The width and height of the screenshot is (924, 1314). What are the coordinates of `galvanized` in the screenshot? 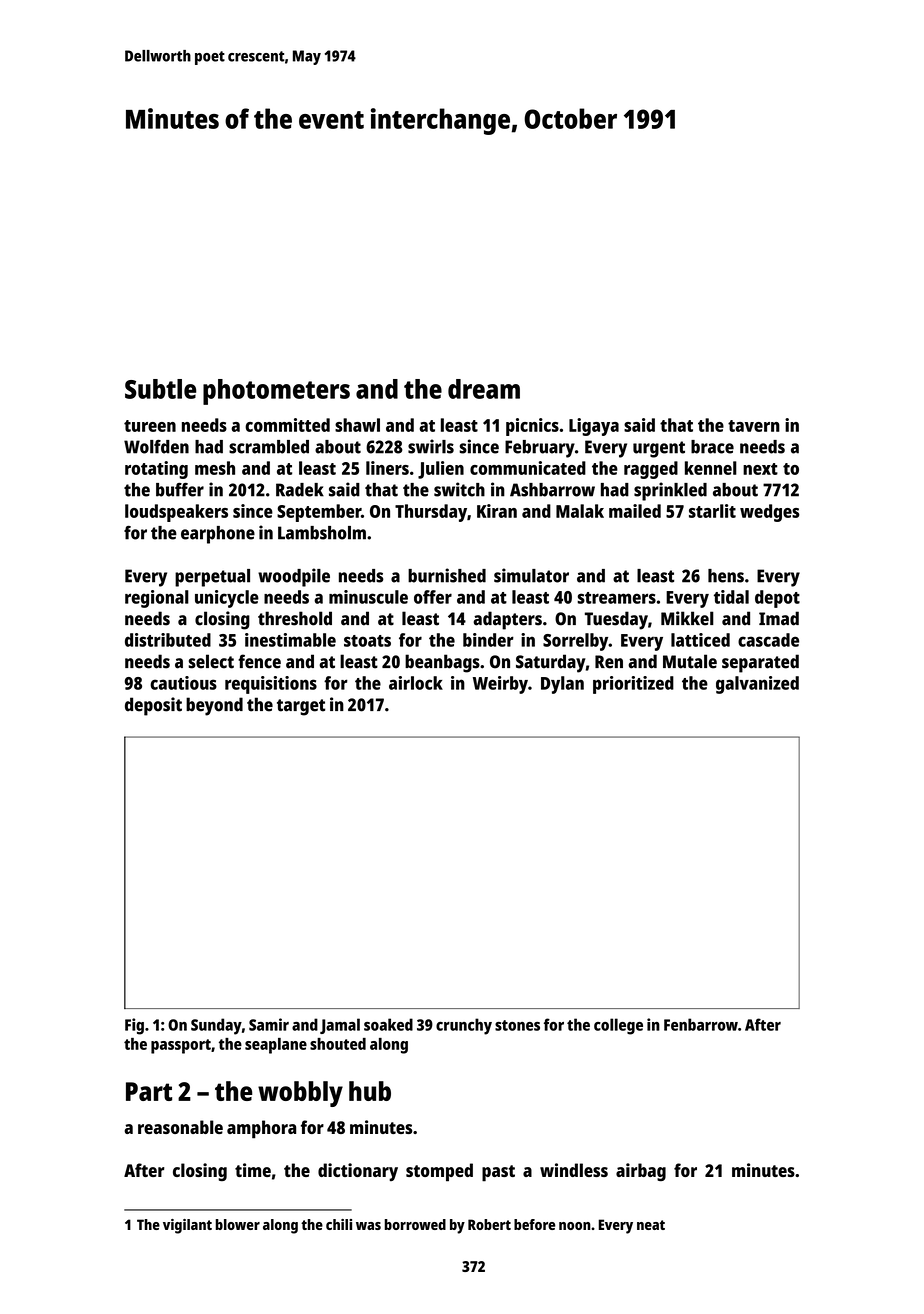 It's located at (757, 685).
